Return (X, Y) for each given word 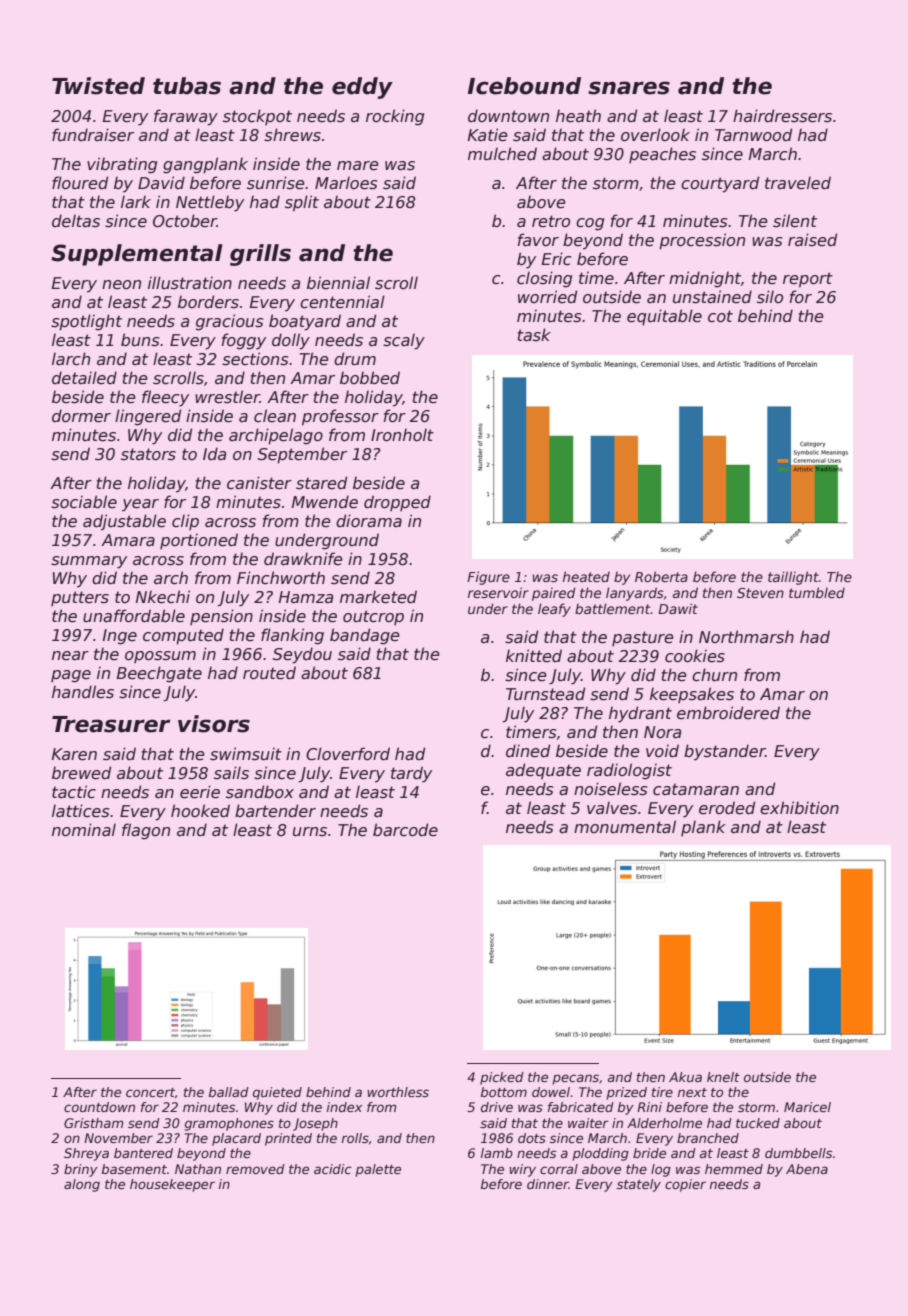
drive (497, 1107)
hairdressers (782, 116)
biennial (338, 283)
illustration (190, 282)
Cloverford (348, 754)
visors (214, 724)
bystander (724, 752)
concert (150, 1092)
